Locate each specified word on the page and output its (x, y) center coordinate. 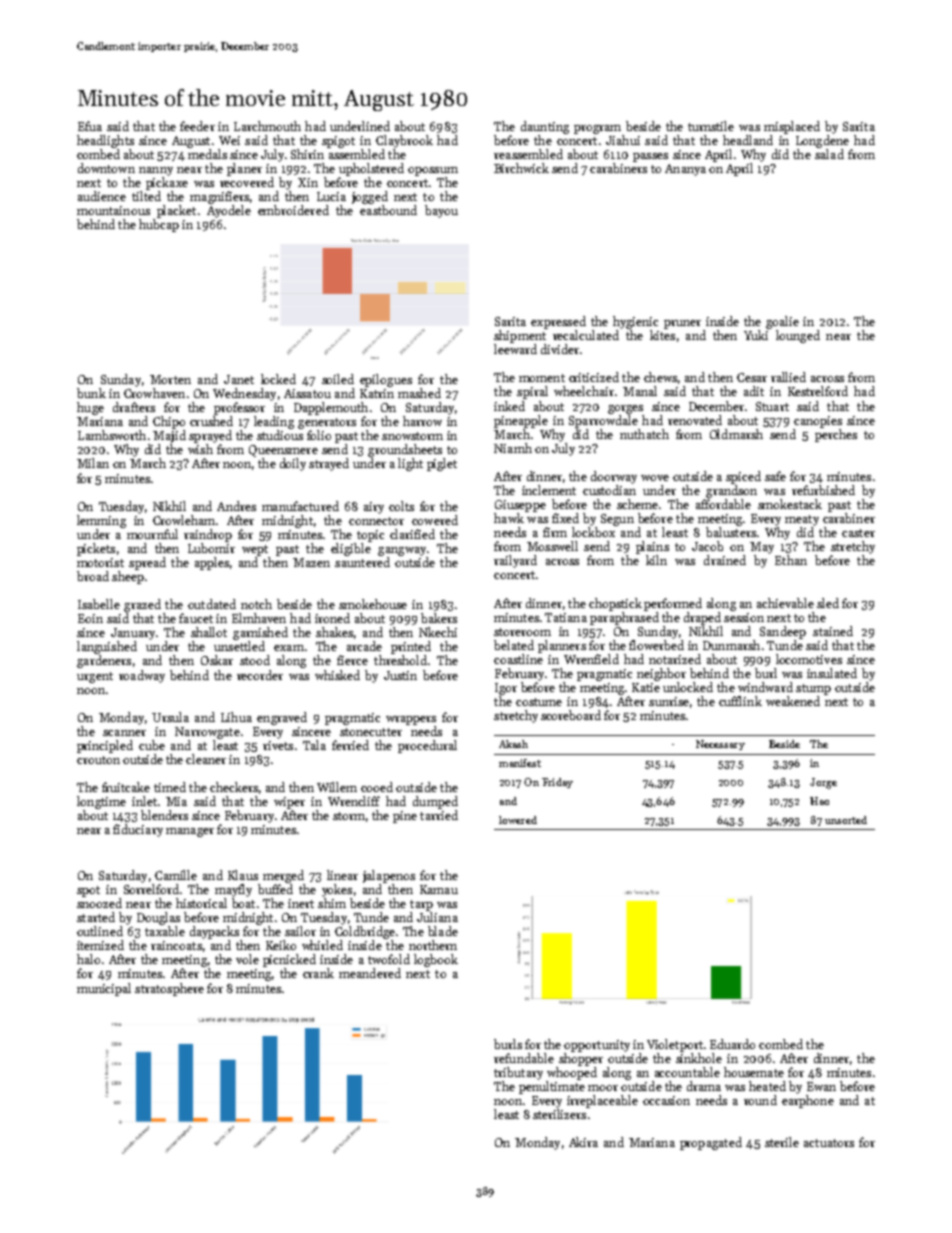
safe (775, 476)
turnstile (711, 126)
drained (725, 560)
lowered (518, 820)
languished (107, 647)
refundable (524, 1058)
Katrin (377, 393)
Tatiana (566, 617)
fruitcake (126, 787)
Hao (819, 801)
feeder (197, 126)
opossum (433, 171)
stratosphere (169, 989)
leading (274, 422)
